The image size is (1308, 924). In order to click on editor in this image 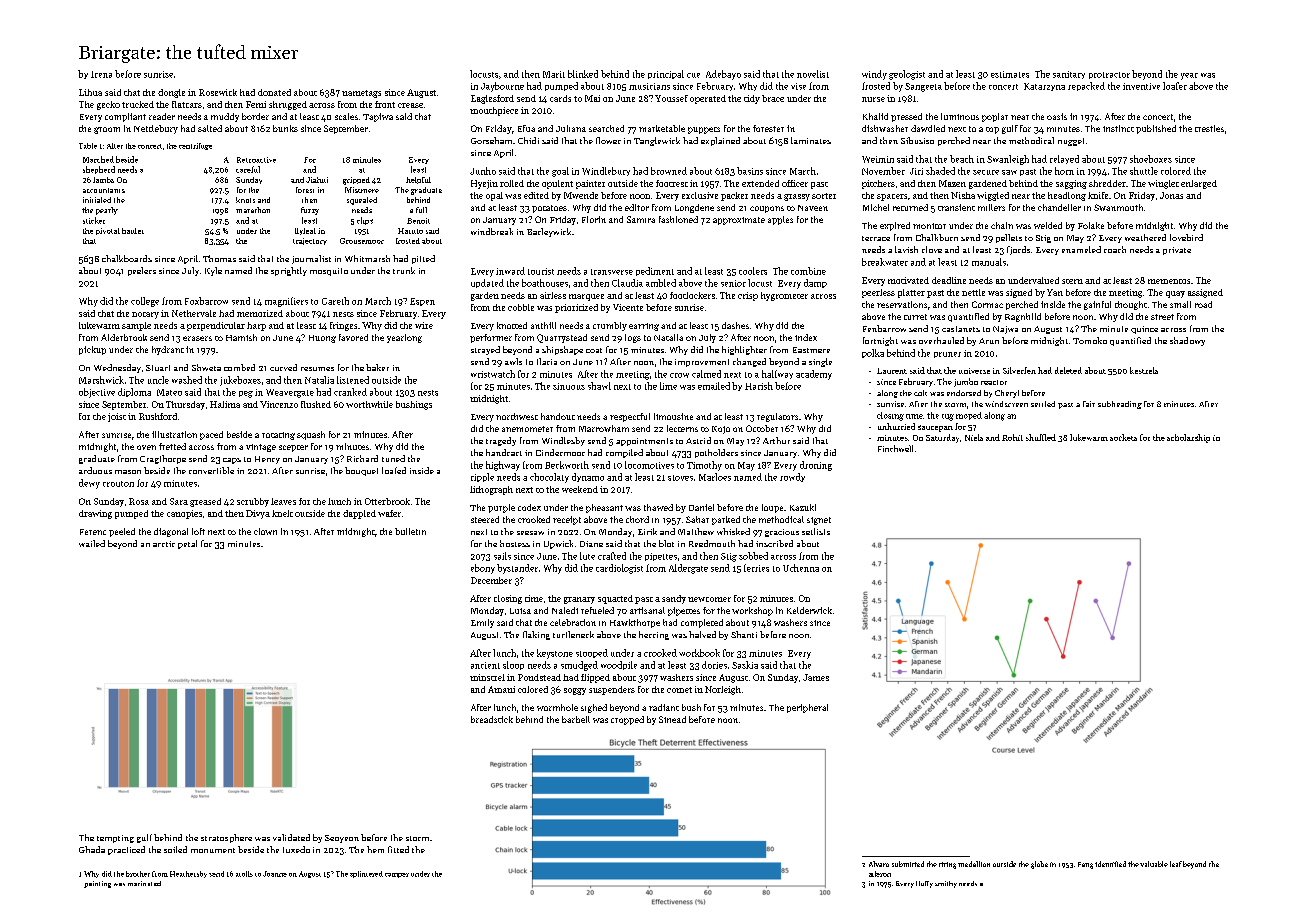, I will do `click(637, 207)`.
